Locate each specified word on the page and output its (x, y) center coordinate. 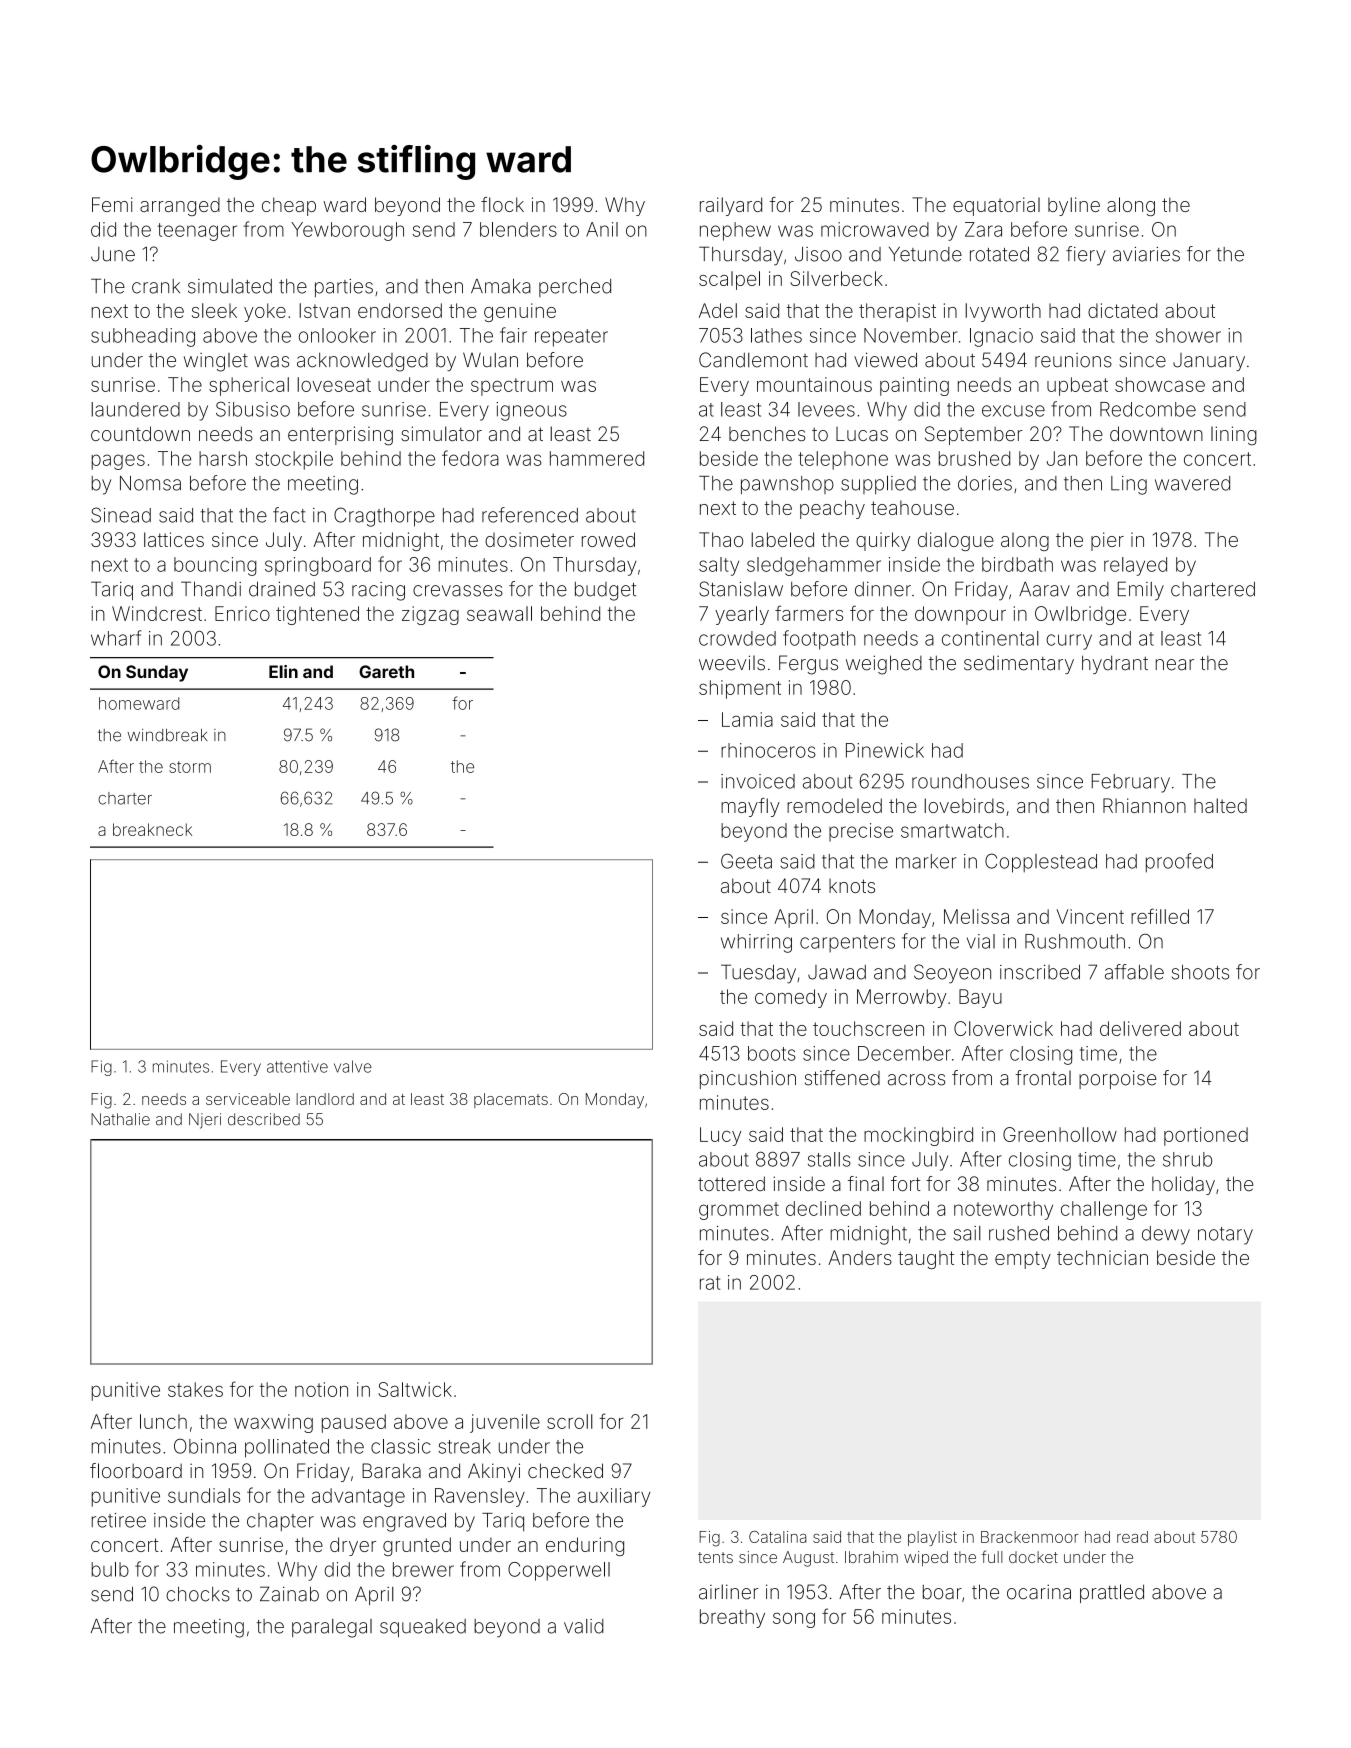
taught (926, 1259)
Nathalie (120, 1119)
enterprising (340, 436)
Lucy (720, 1136)
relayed (1135, 566)
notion (321, 1389)
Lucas (862, 434)
